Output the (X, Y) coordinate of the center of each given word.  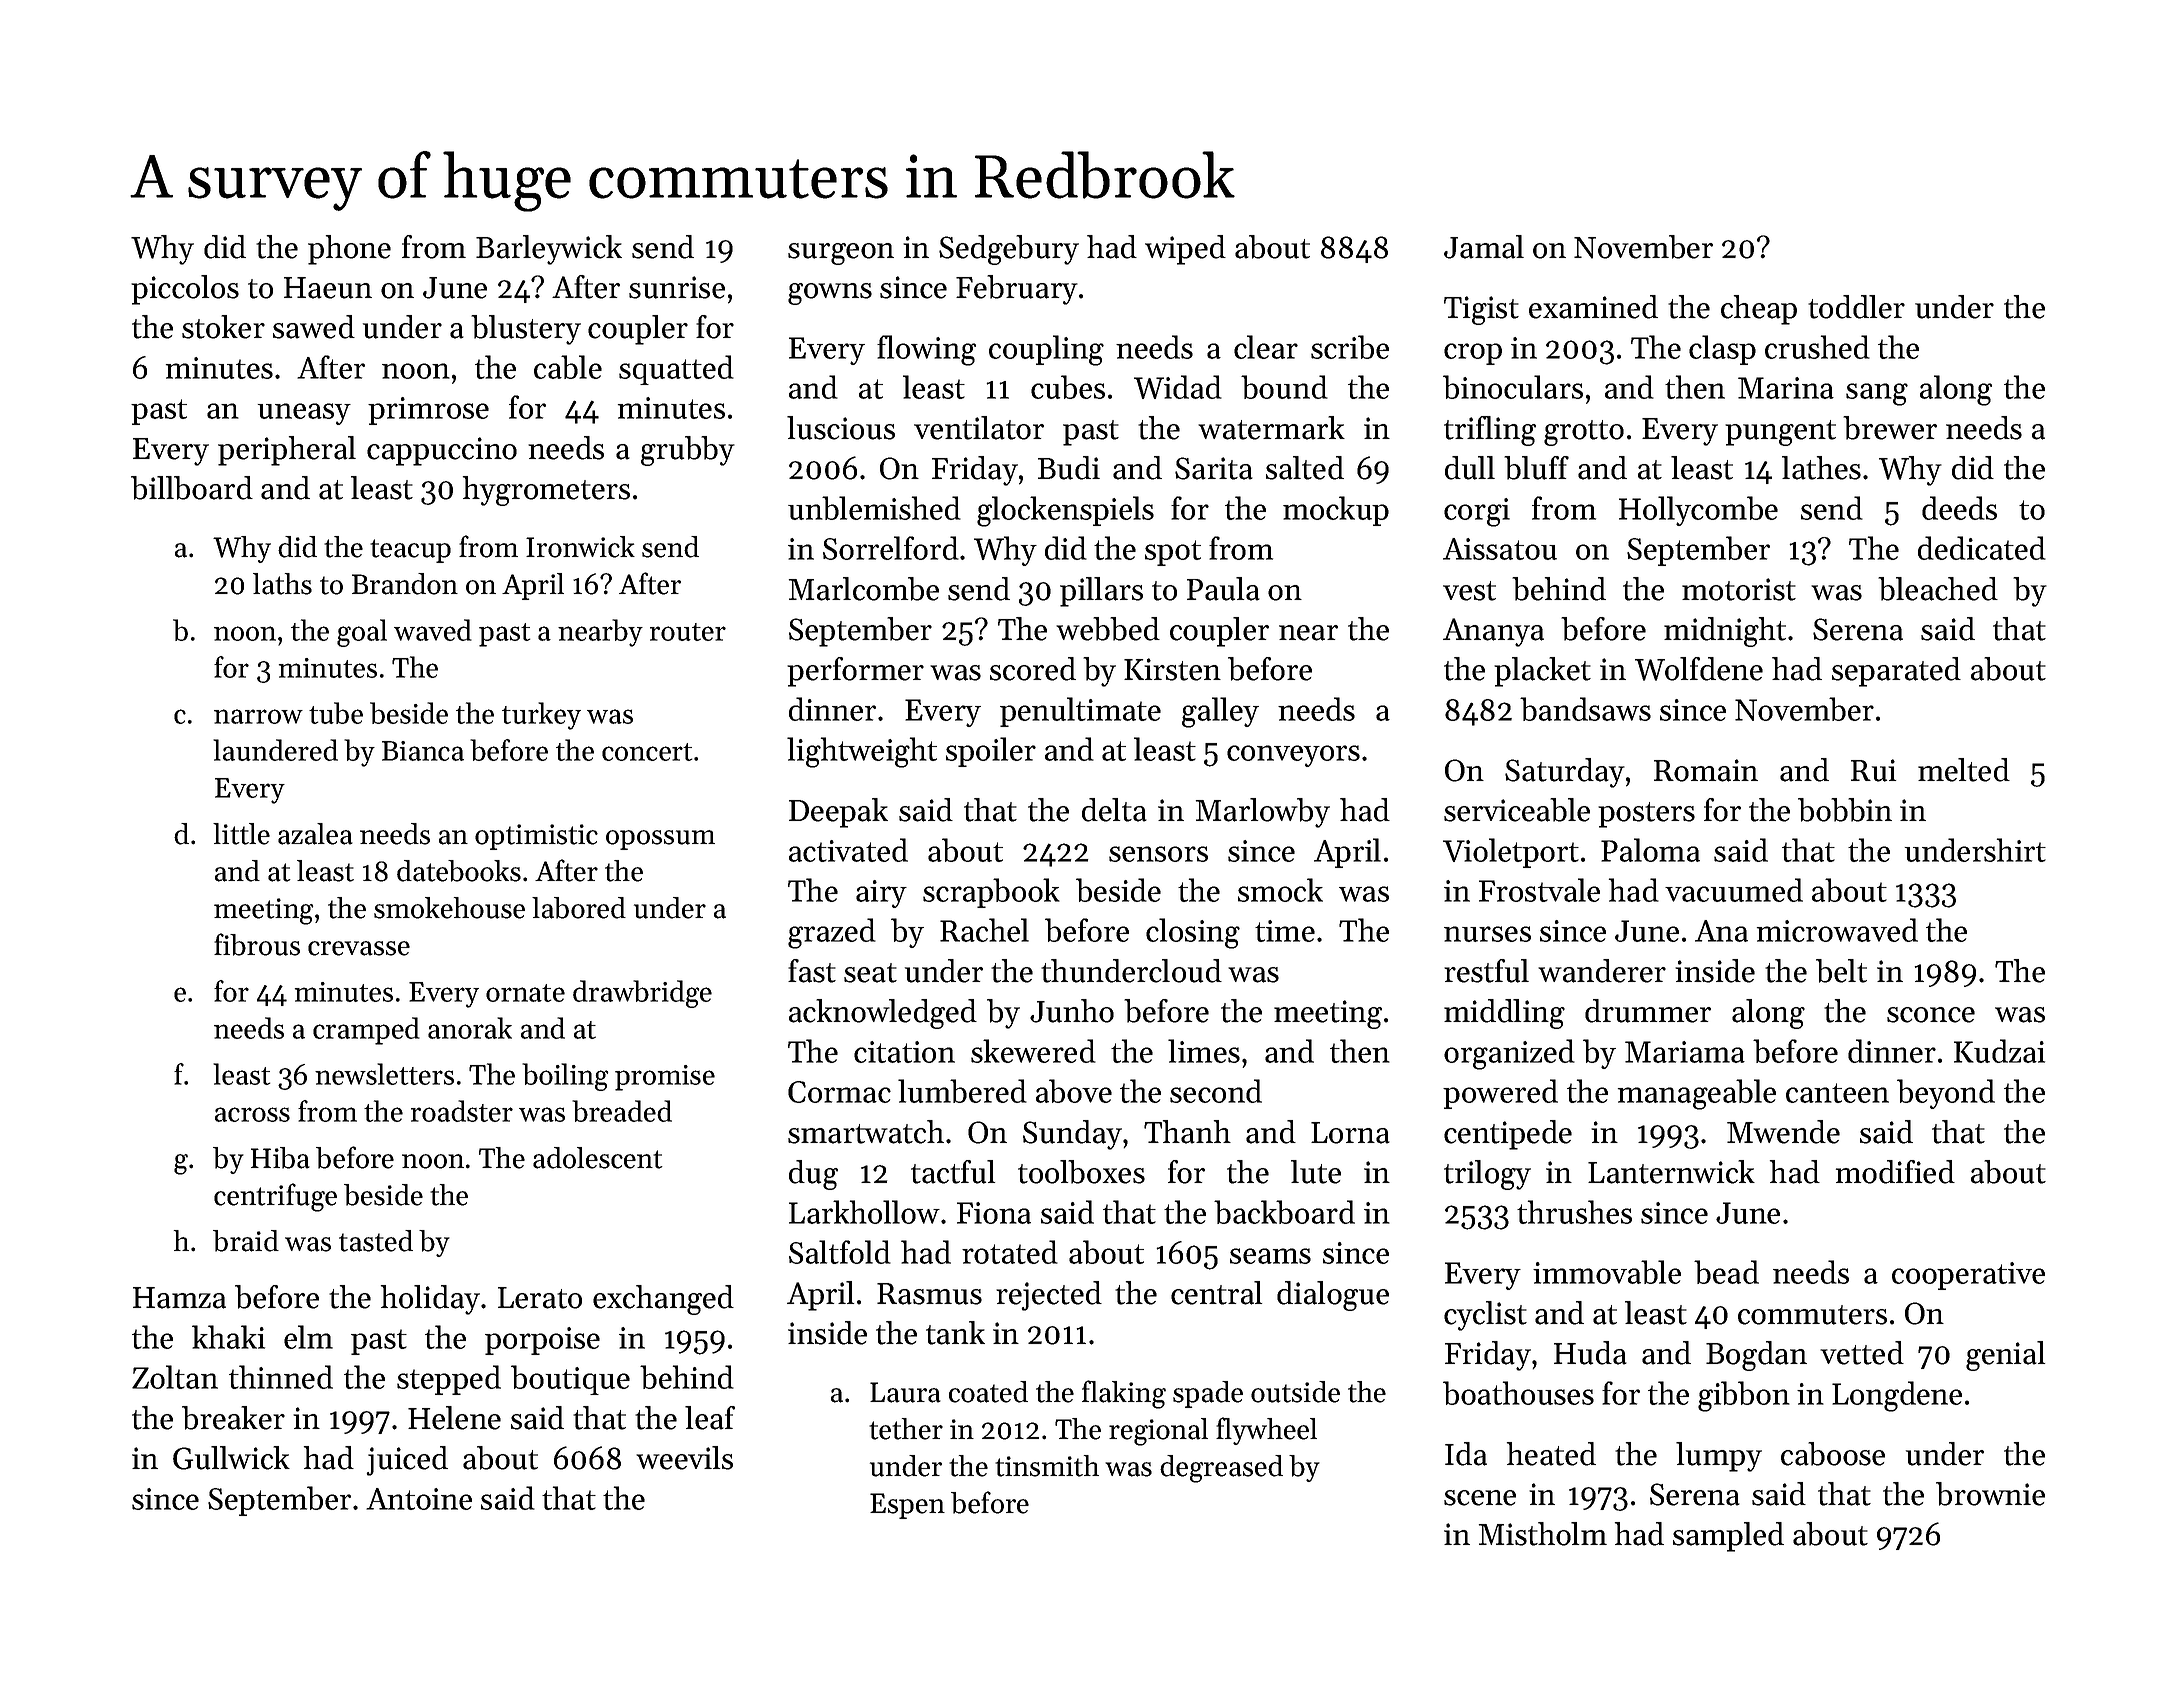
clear (1266, 347)
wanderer (1602, 971)
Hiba (280, 1158)
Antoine (419, 1499)
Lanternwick (1671, 1172)
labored (579, 908)
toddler (1856, 307)
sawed (314, 327)
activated (848, 850)
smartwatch (866, 1132)
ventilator (979, 428)
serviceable (1517, 810)
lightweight (862, 752)
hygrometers (546, 491)
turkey (541, 716)
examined (1593, 307)
